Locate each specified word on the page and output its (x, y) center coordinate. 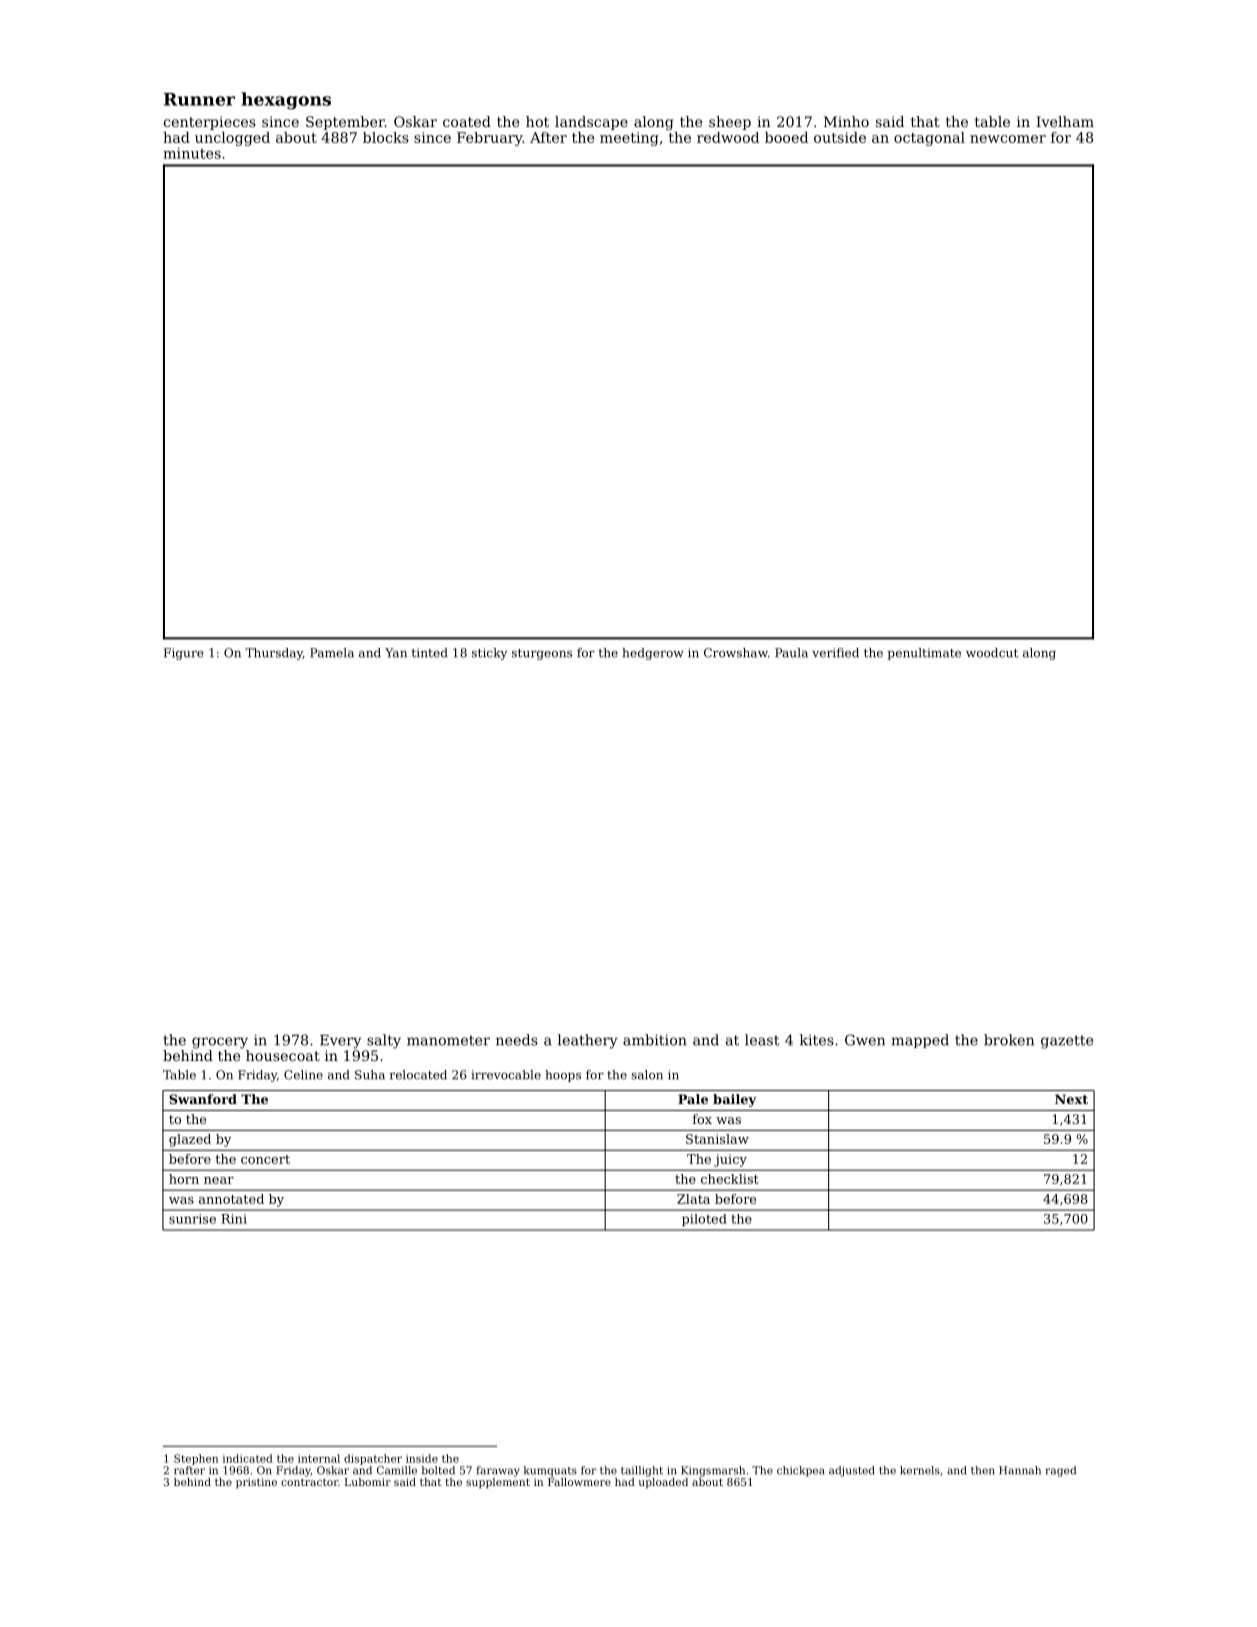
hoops (563, 1076)
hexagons (286, 101)
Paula (791, 653)
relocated (418, 1075)
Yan (396, 653)
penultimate (924, 654)
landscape (591, 123)
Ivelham (1065, 121)
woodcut (992, 653)
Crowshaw (736, 653)
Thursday (274, 654)
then (983, 1470)
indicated (248, 1458)
